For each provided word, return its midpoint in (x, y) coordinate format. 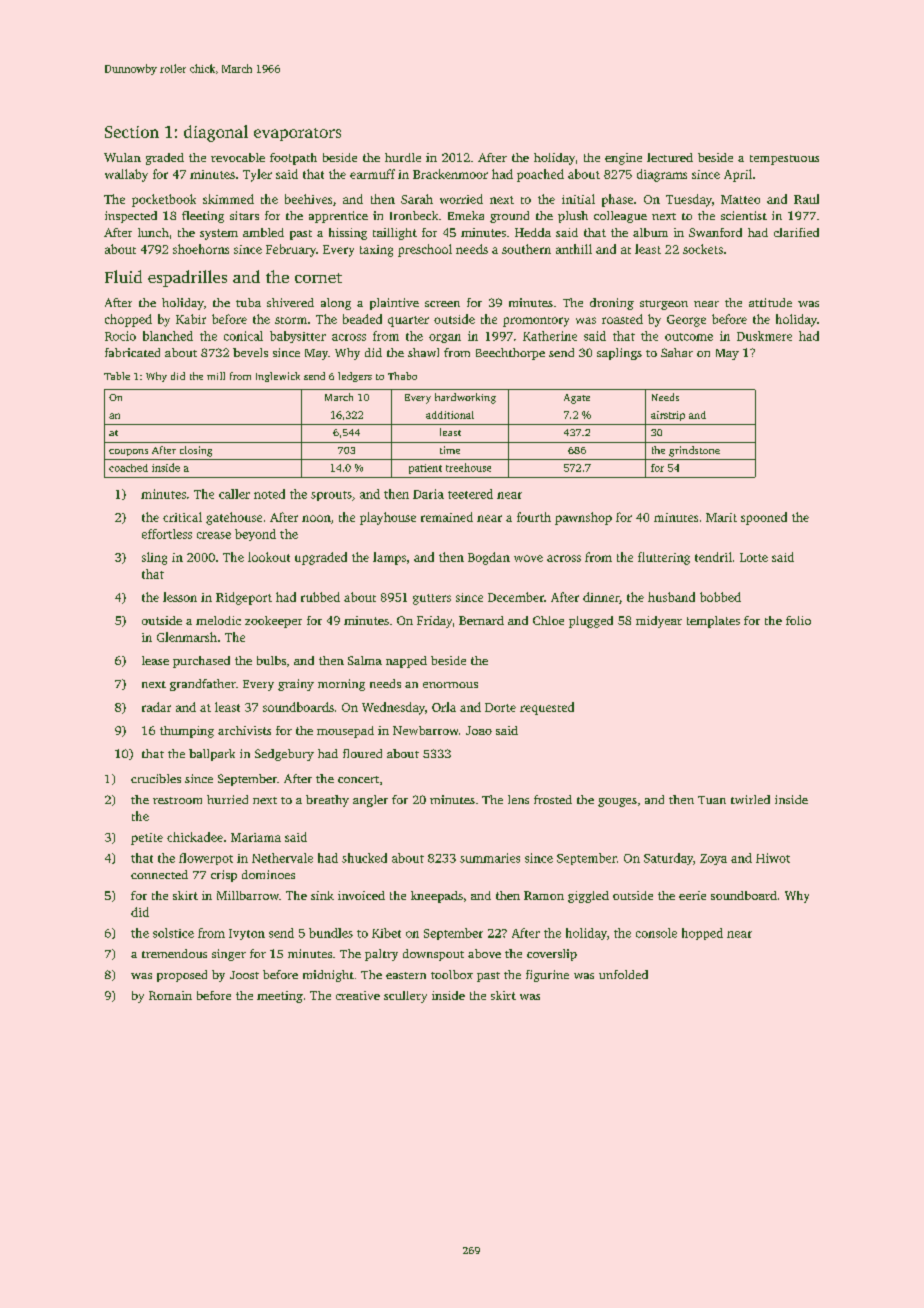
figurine (547, 976)
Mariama (256, 837)
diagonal (216, 133)
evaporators (297, 134)
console (656, 933)
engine (623, 159)
